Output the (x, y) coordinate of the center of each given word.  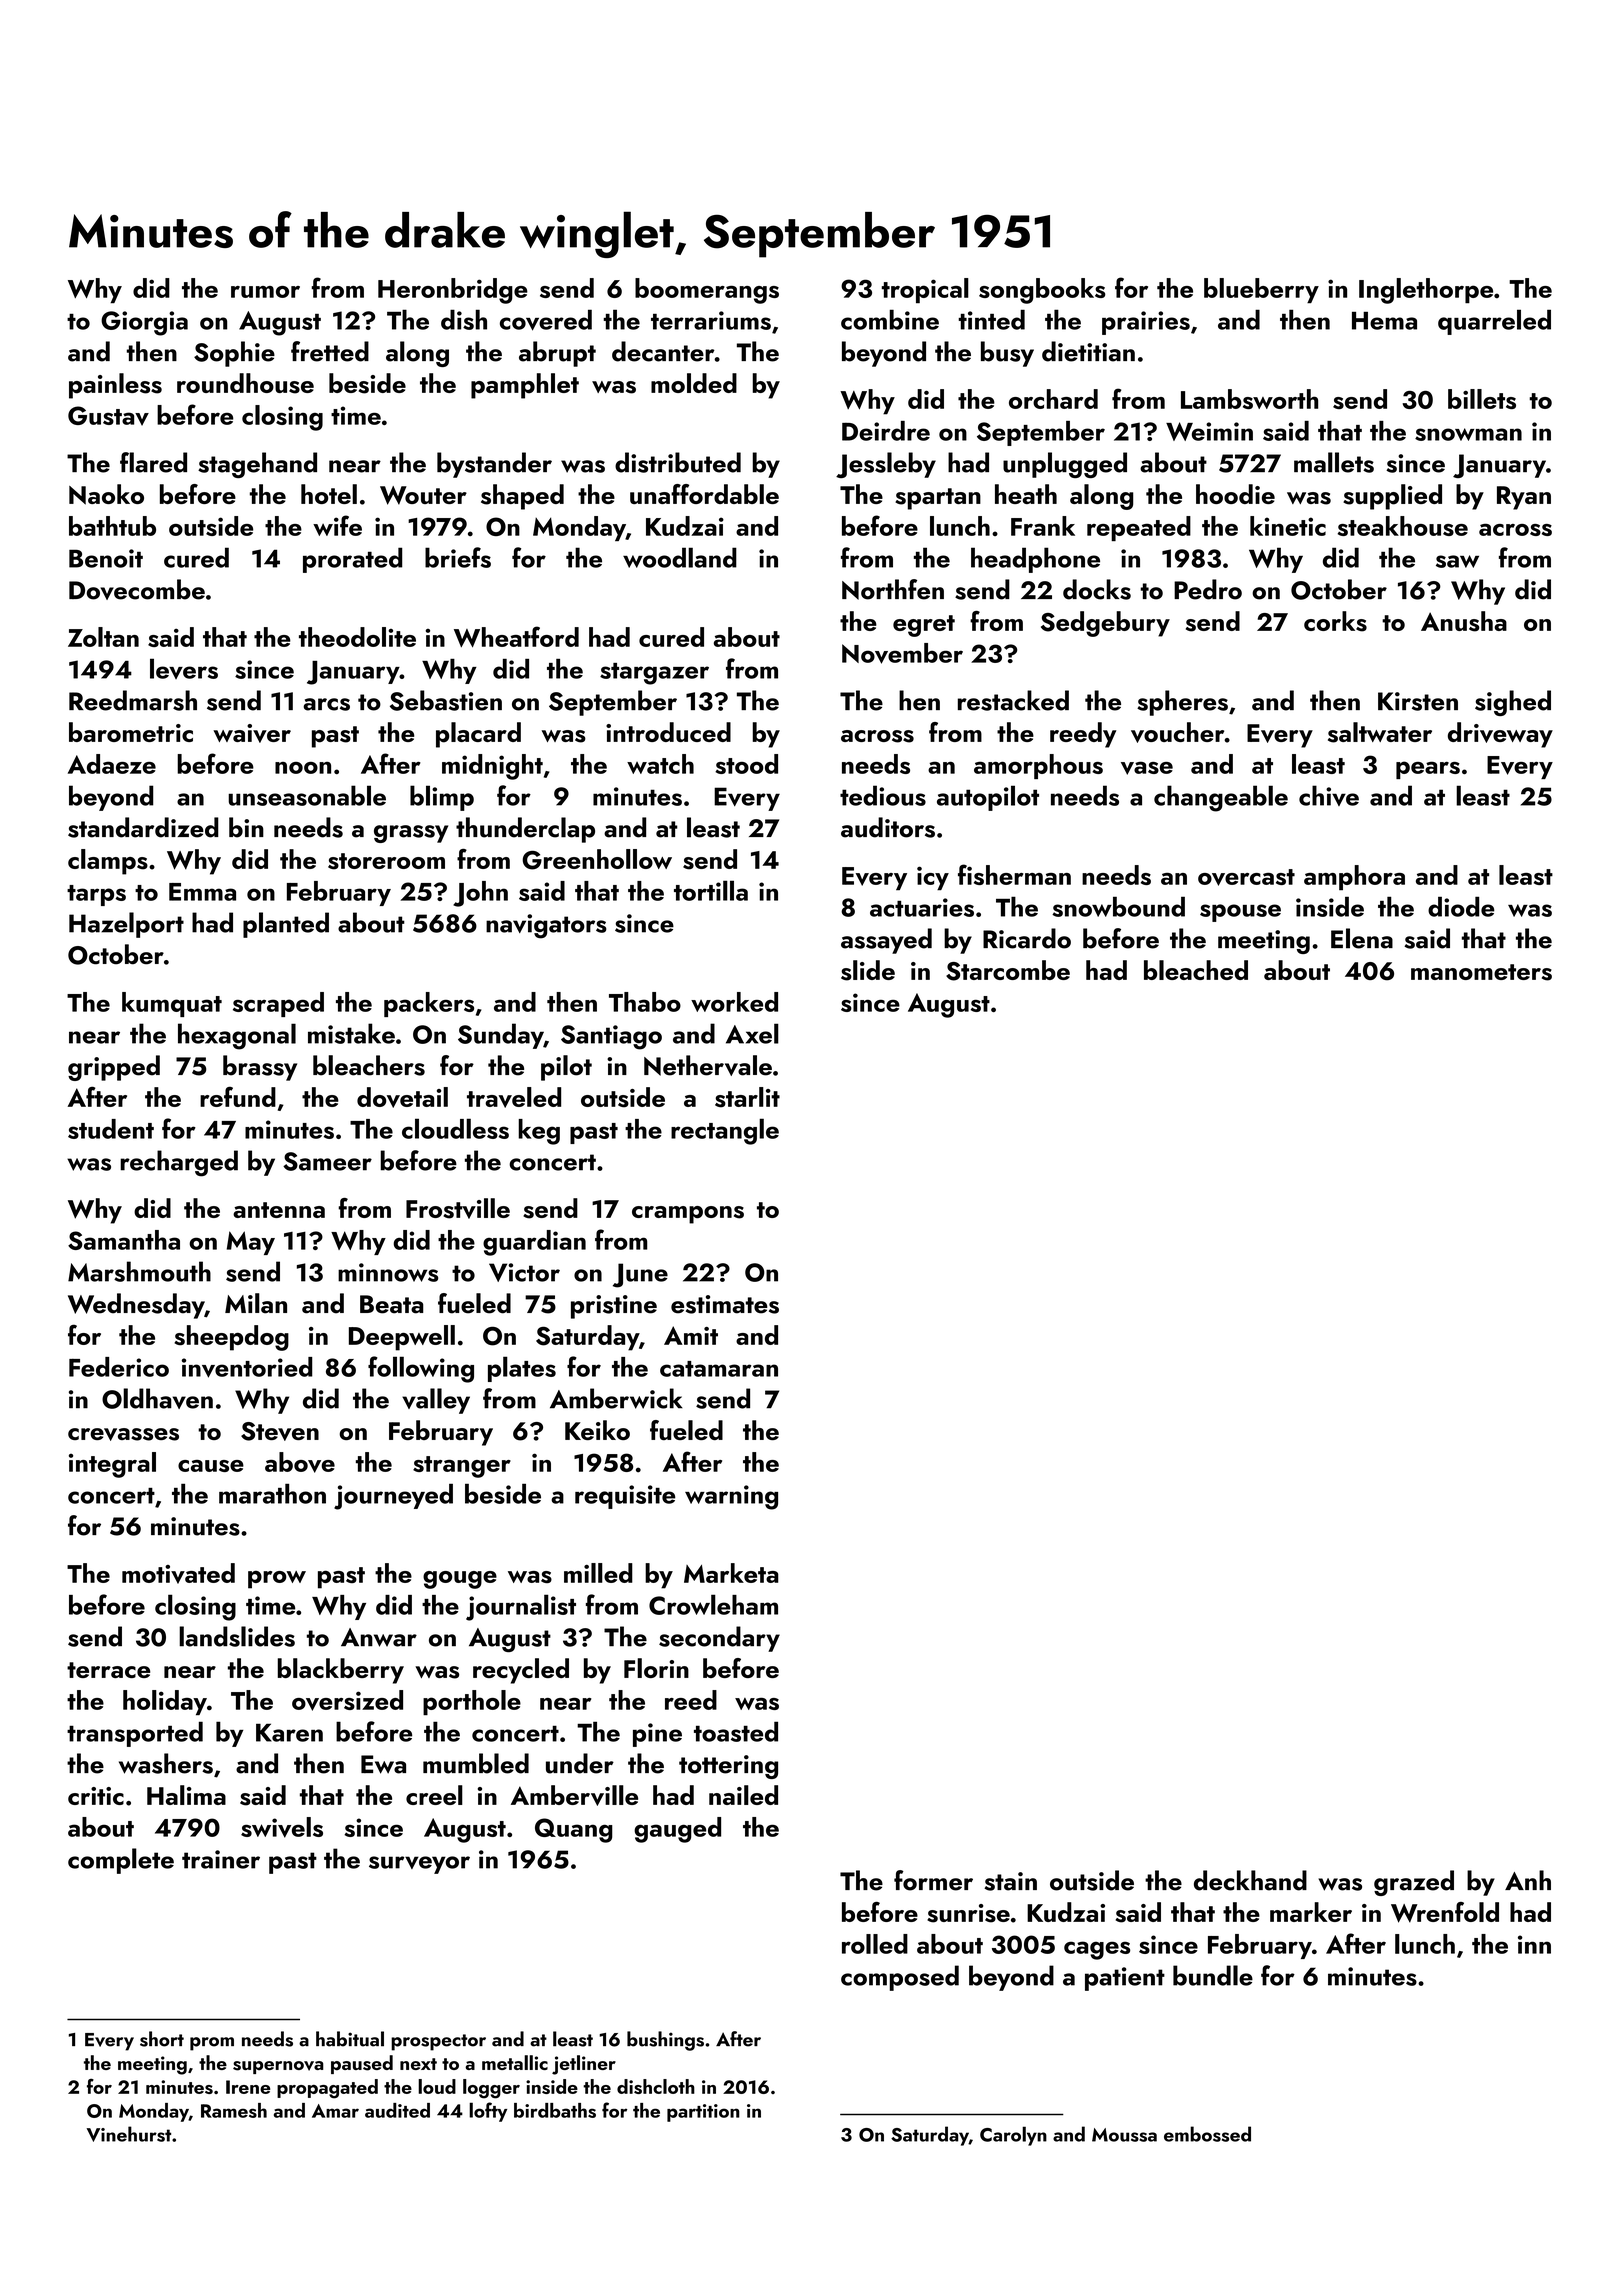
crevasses (123, 1434)
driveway (1500, 735)
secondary (719, 1639)
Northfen (893, 589)
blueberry (1261, 290)
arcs (326, 704)
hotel (329, 494)
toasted (736, 1731)
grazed (1414, 1883)
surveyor (419, 1865)
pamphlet (525, 386)
